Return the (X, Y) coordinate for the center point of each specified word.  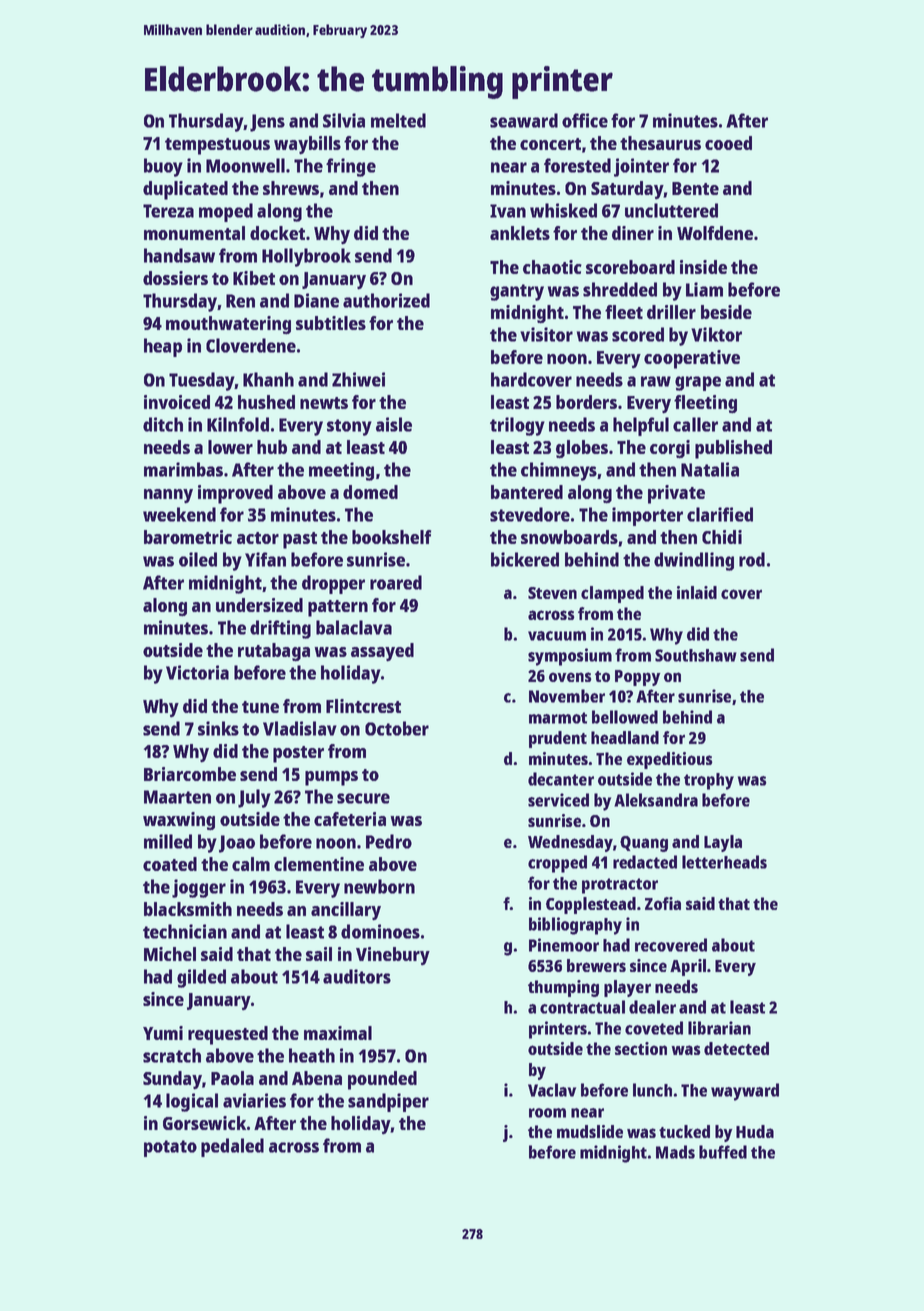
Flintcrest (363, 706)
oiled (198, 559)
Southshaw (696, 655)
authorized (386, 300)
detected (736, 1048)
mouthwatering (228, 325)
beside (726, 312)
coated (170, 864)
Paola (232, 1078)
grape (698, 383)
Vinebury (393, 956)
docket (277, 233)
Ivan (508, 211)
